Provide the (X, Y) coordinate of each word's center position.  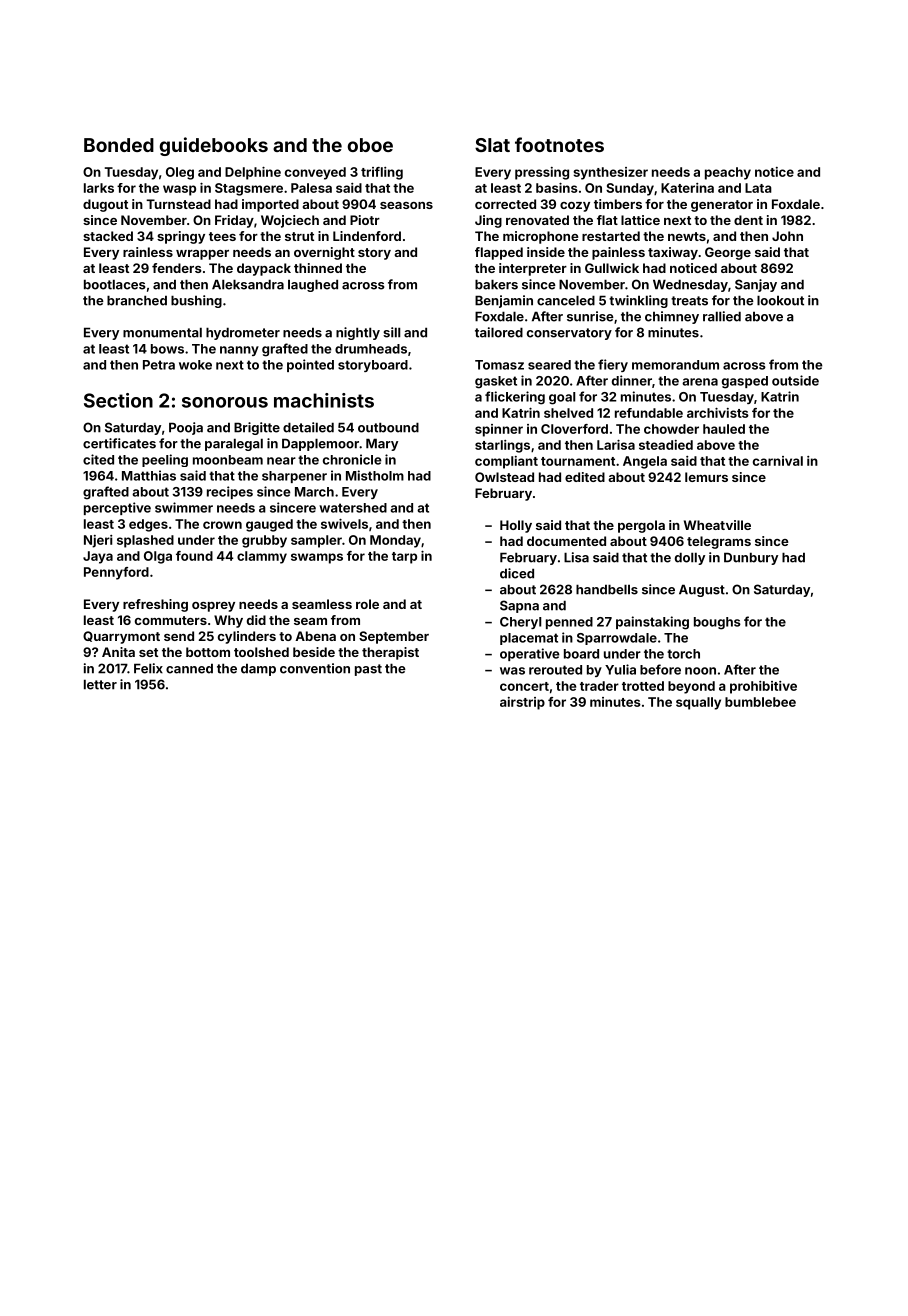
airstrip (522, 703)
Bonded (119, 145)
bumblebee (760, 702)
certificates (119, 443)
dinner (632, 380)
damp (258, 669)
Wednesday (690, 285)
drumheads (371, 349)
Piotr (365, 220)
